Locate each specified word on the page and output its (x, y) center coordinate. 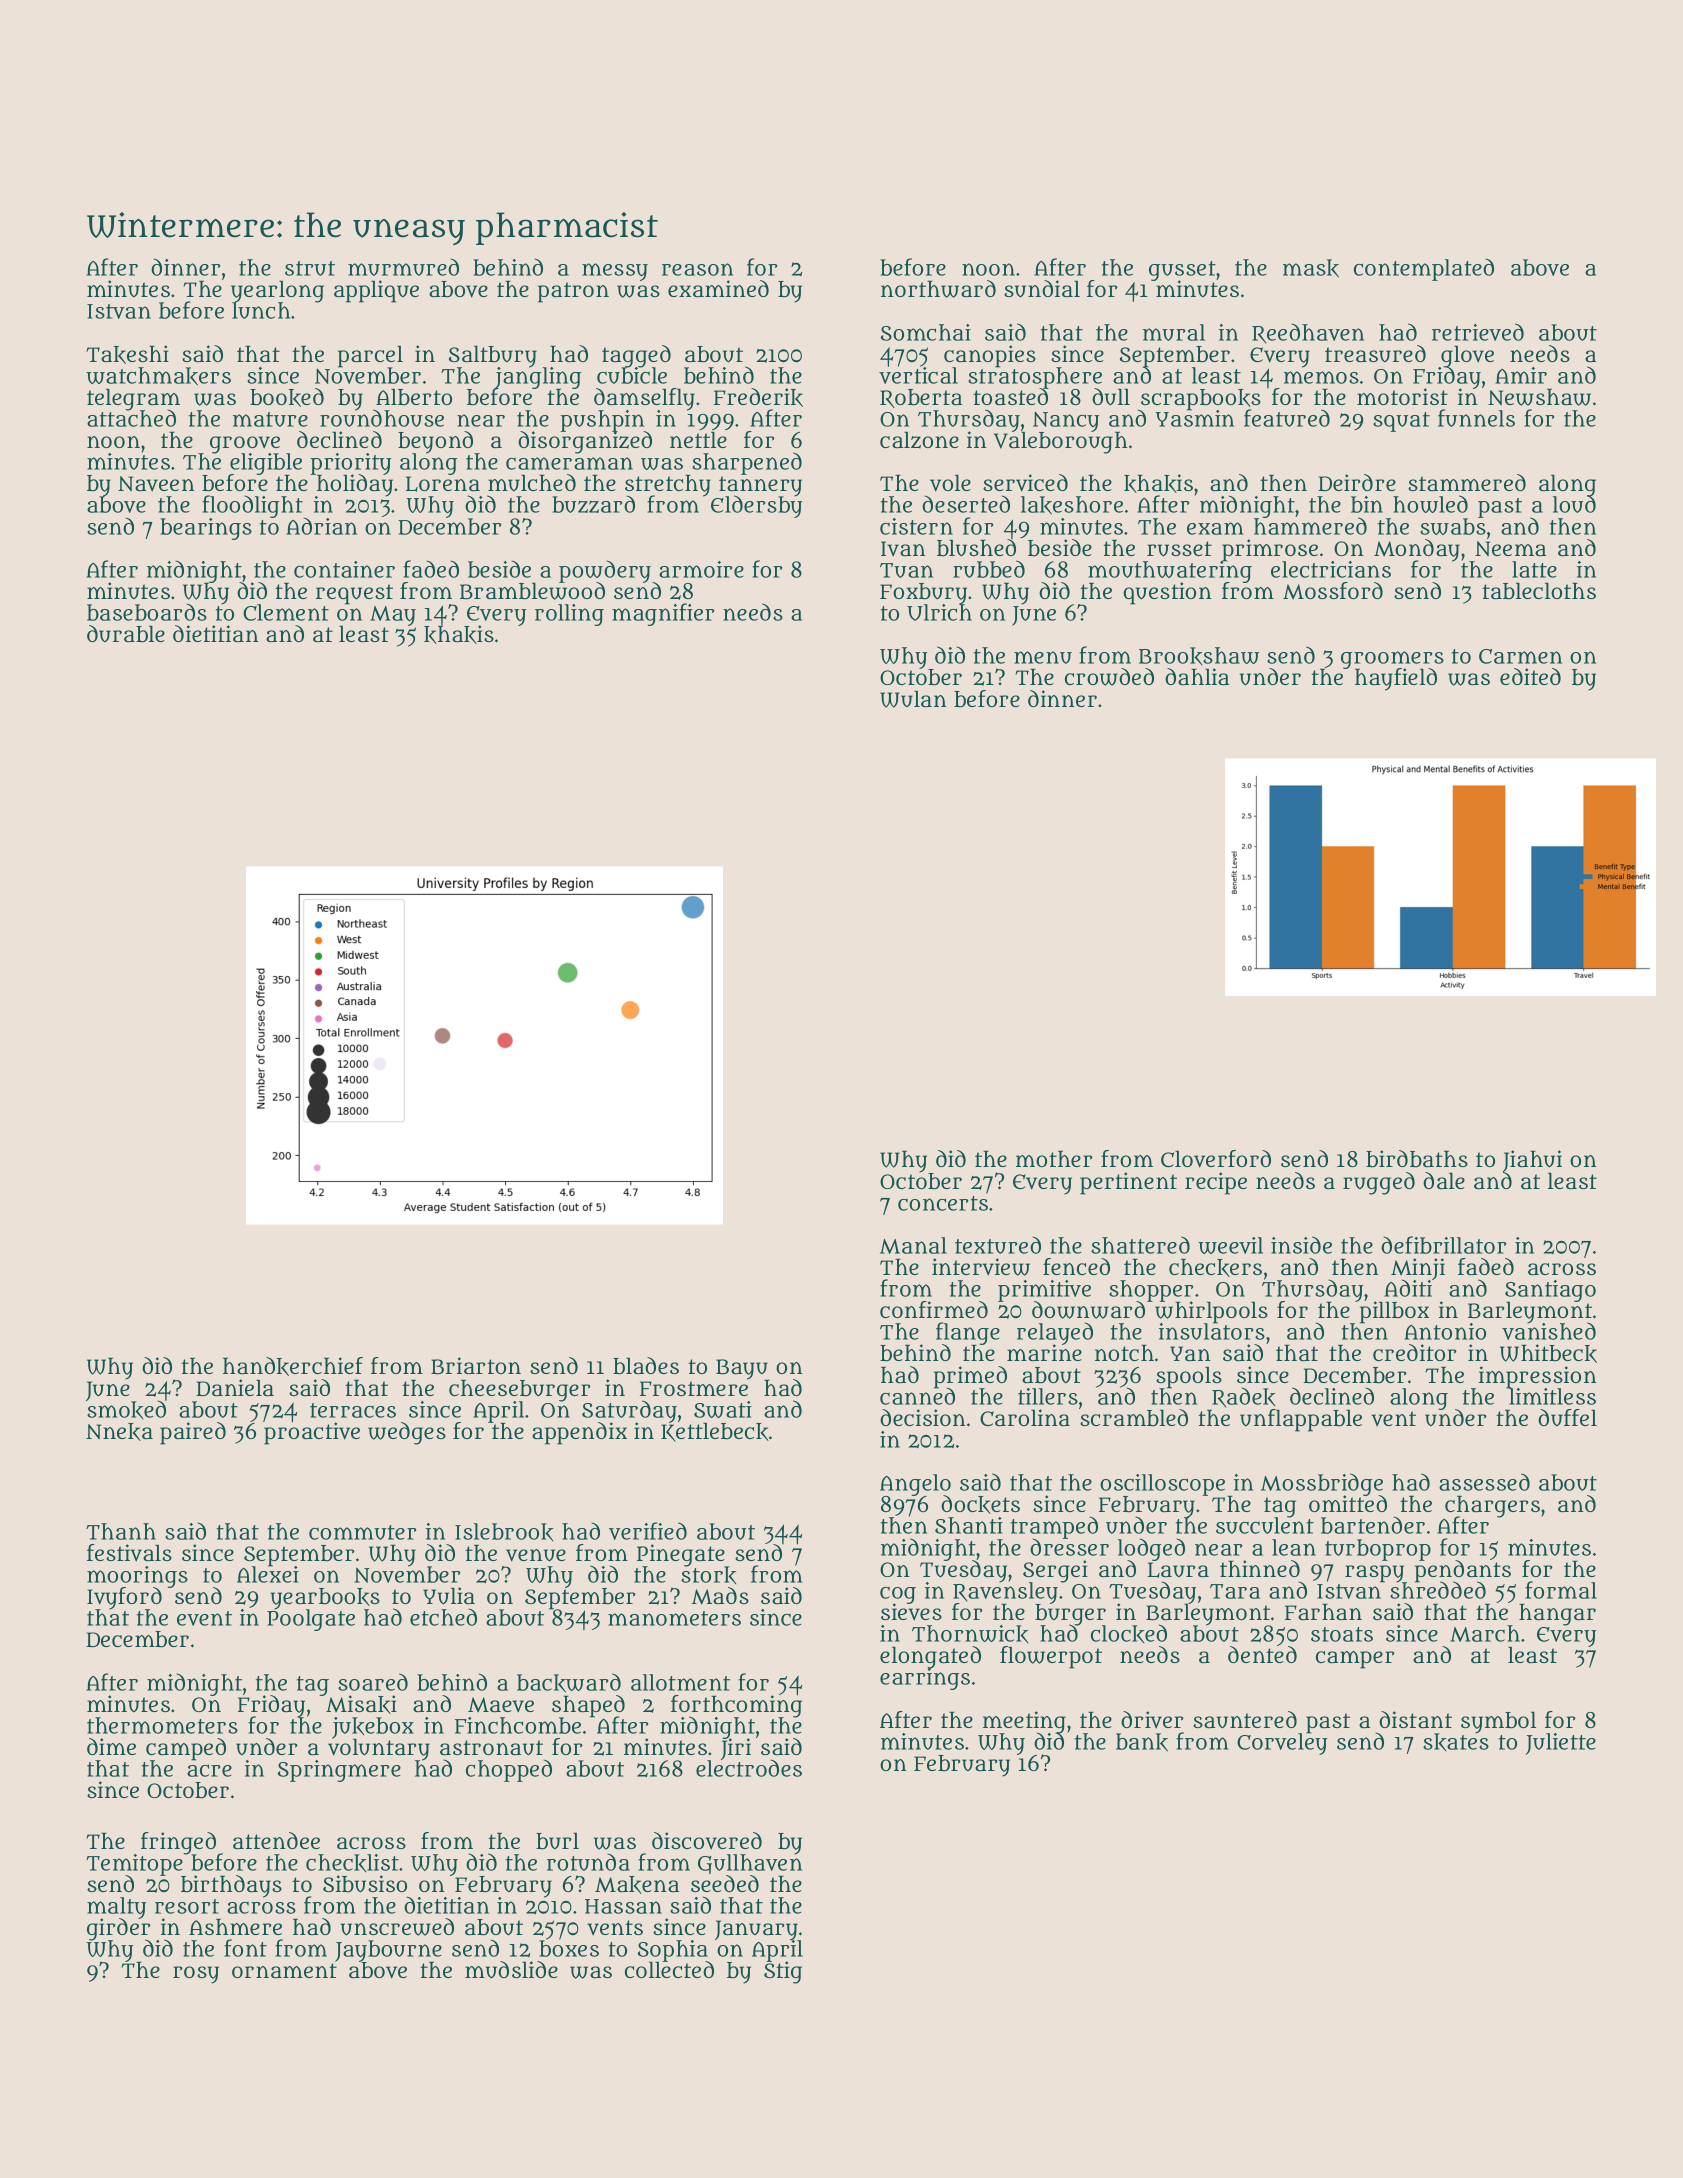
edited (1530, 676)
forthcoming (736, 1706)
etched (443, 1617)
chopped (509, 1770)
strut (310, 268)
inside (1301, 1245)
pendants (1463, 1571)
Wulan (913, 699)
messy (615, 272)
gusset (1182, 271)
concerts (943, 1203)
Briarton (476, 1366)
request (354, 594)
